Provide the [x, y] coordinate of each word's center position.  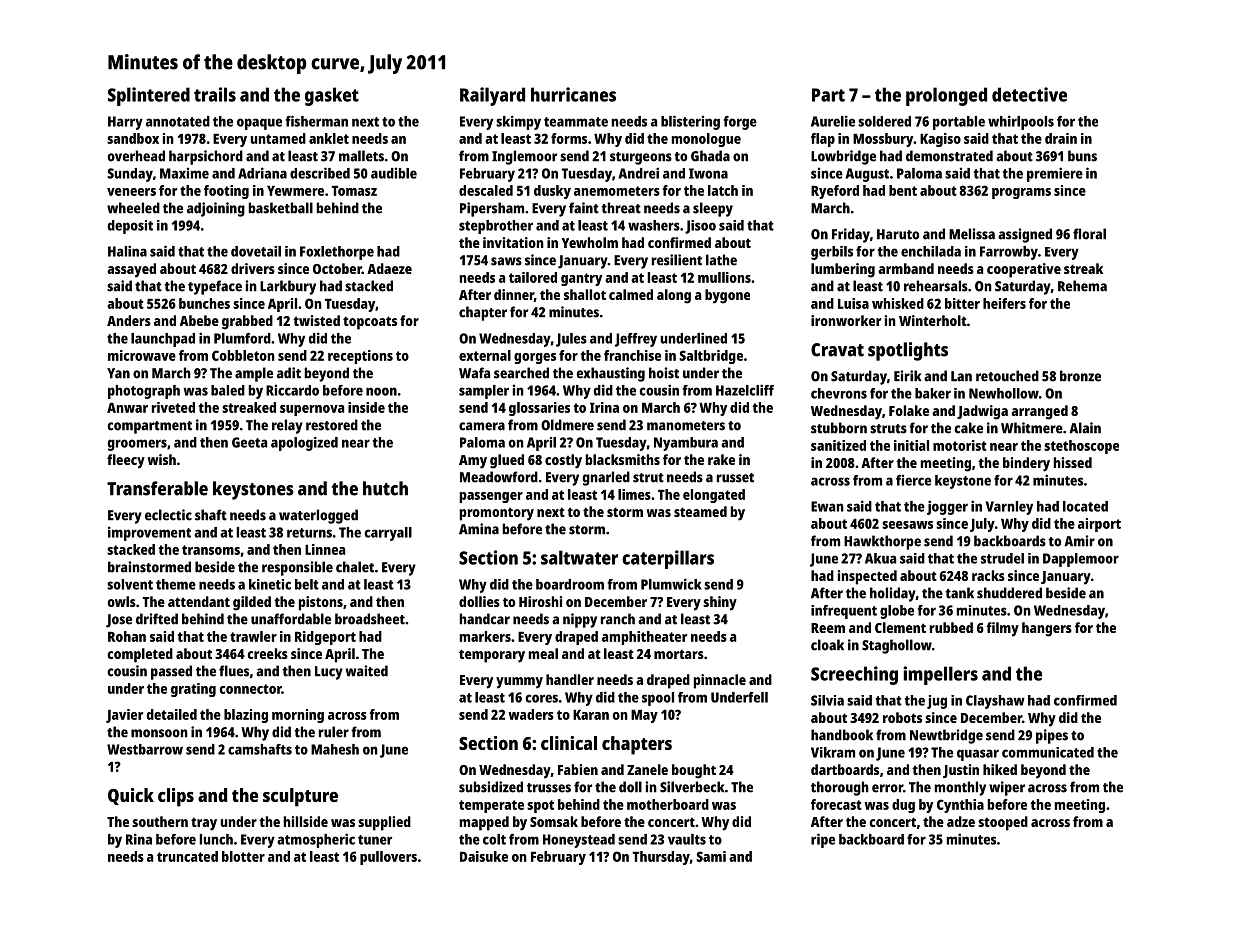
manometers [686, 426]
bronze [1080, 376]
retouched [1007, 376]
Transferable [157, 488]
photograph [144, 392]
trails [215, 94]
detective [1029, 94]
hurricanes [573, 94]
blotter [243, 856]
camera [482, 426]
